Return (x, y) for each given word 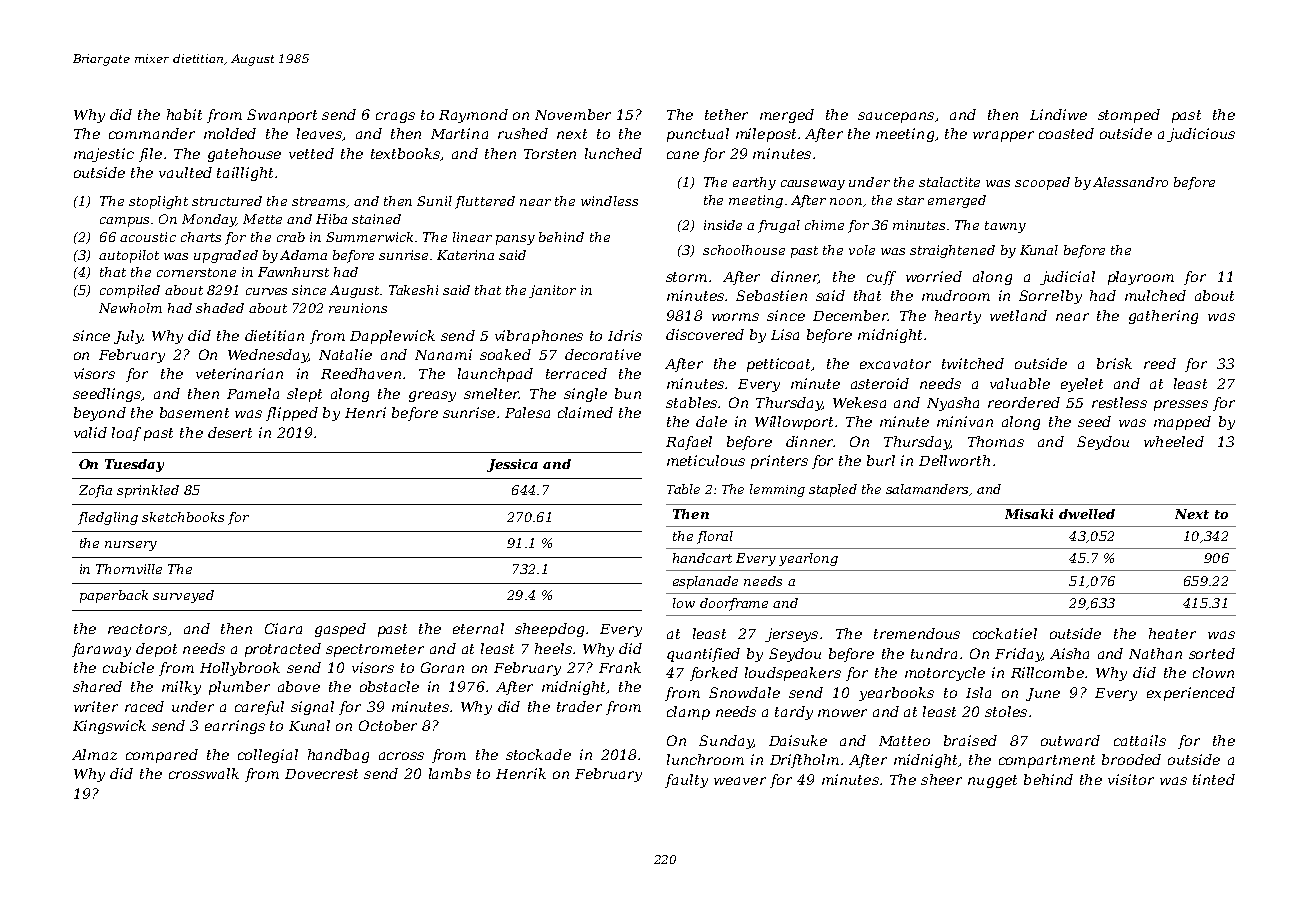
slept (304, 395)
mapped (1182, 423)
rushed (523, 133)
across (401, 756)
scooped (1042, 183)
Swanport (282, 116)
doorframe (734, 604)
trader (579, 706)
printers (779, 462)
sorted (1212, 653)
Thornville (129, 569)
